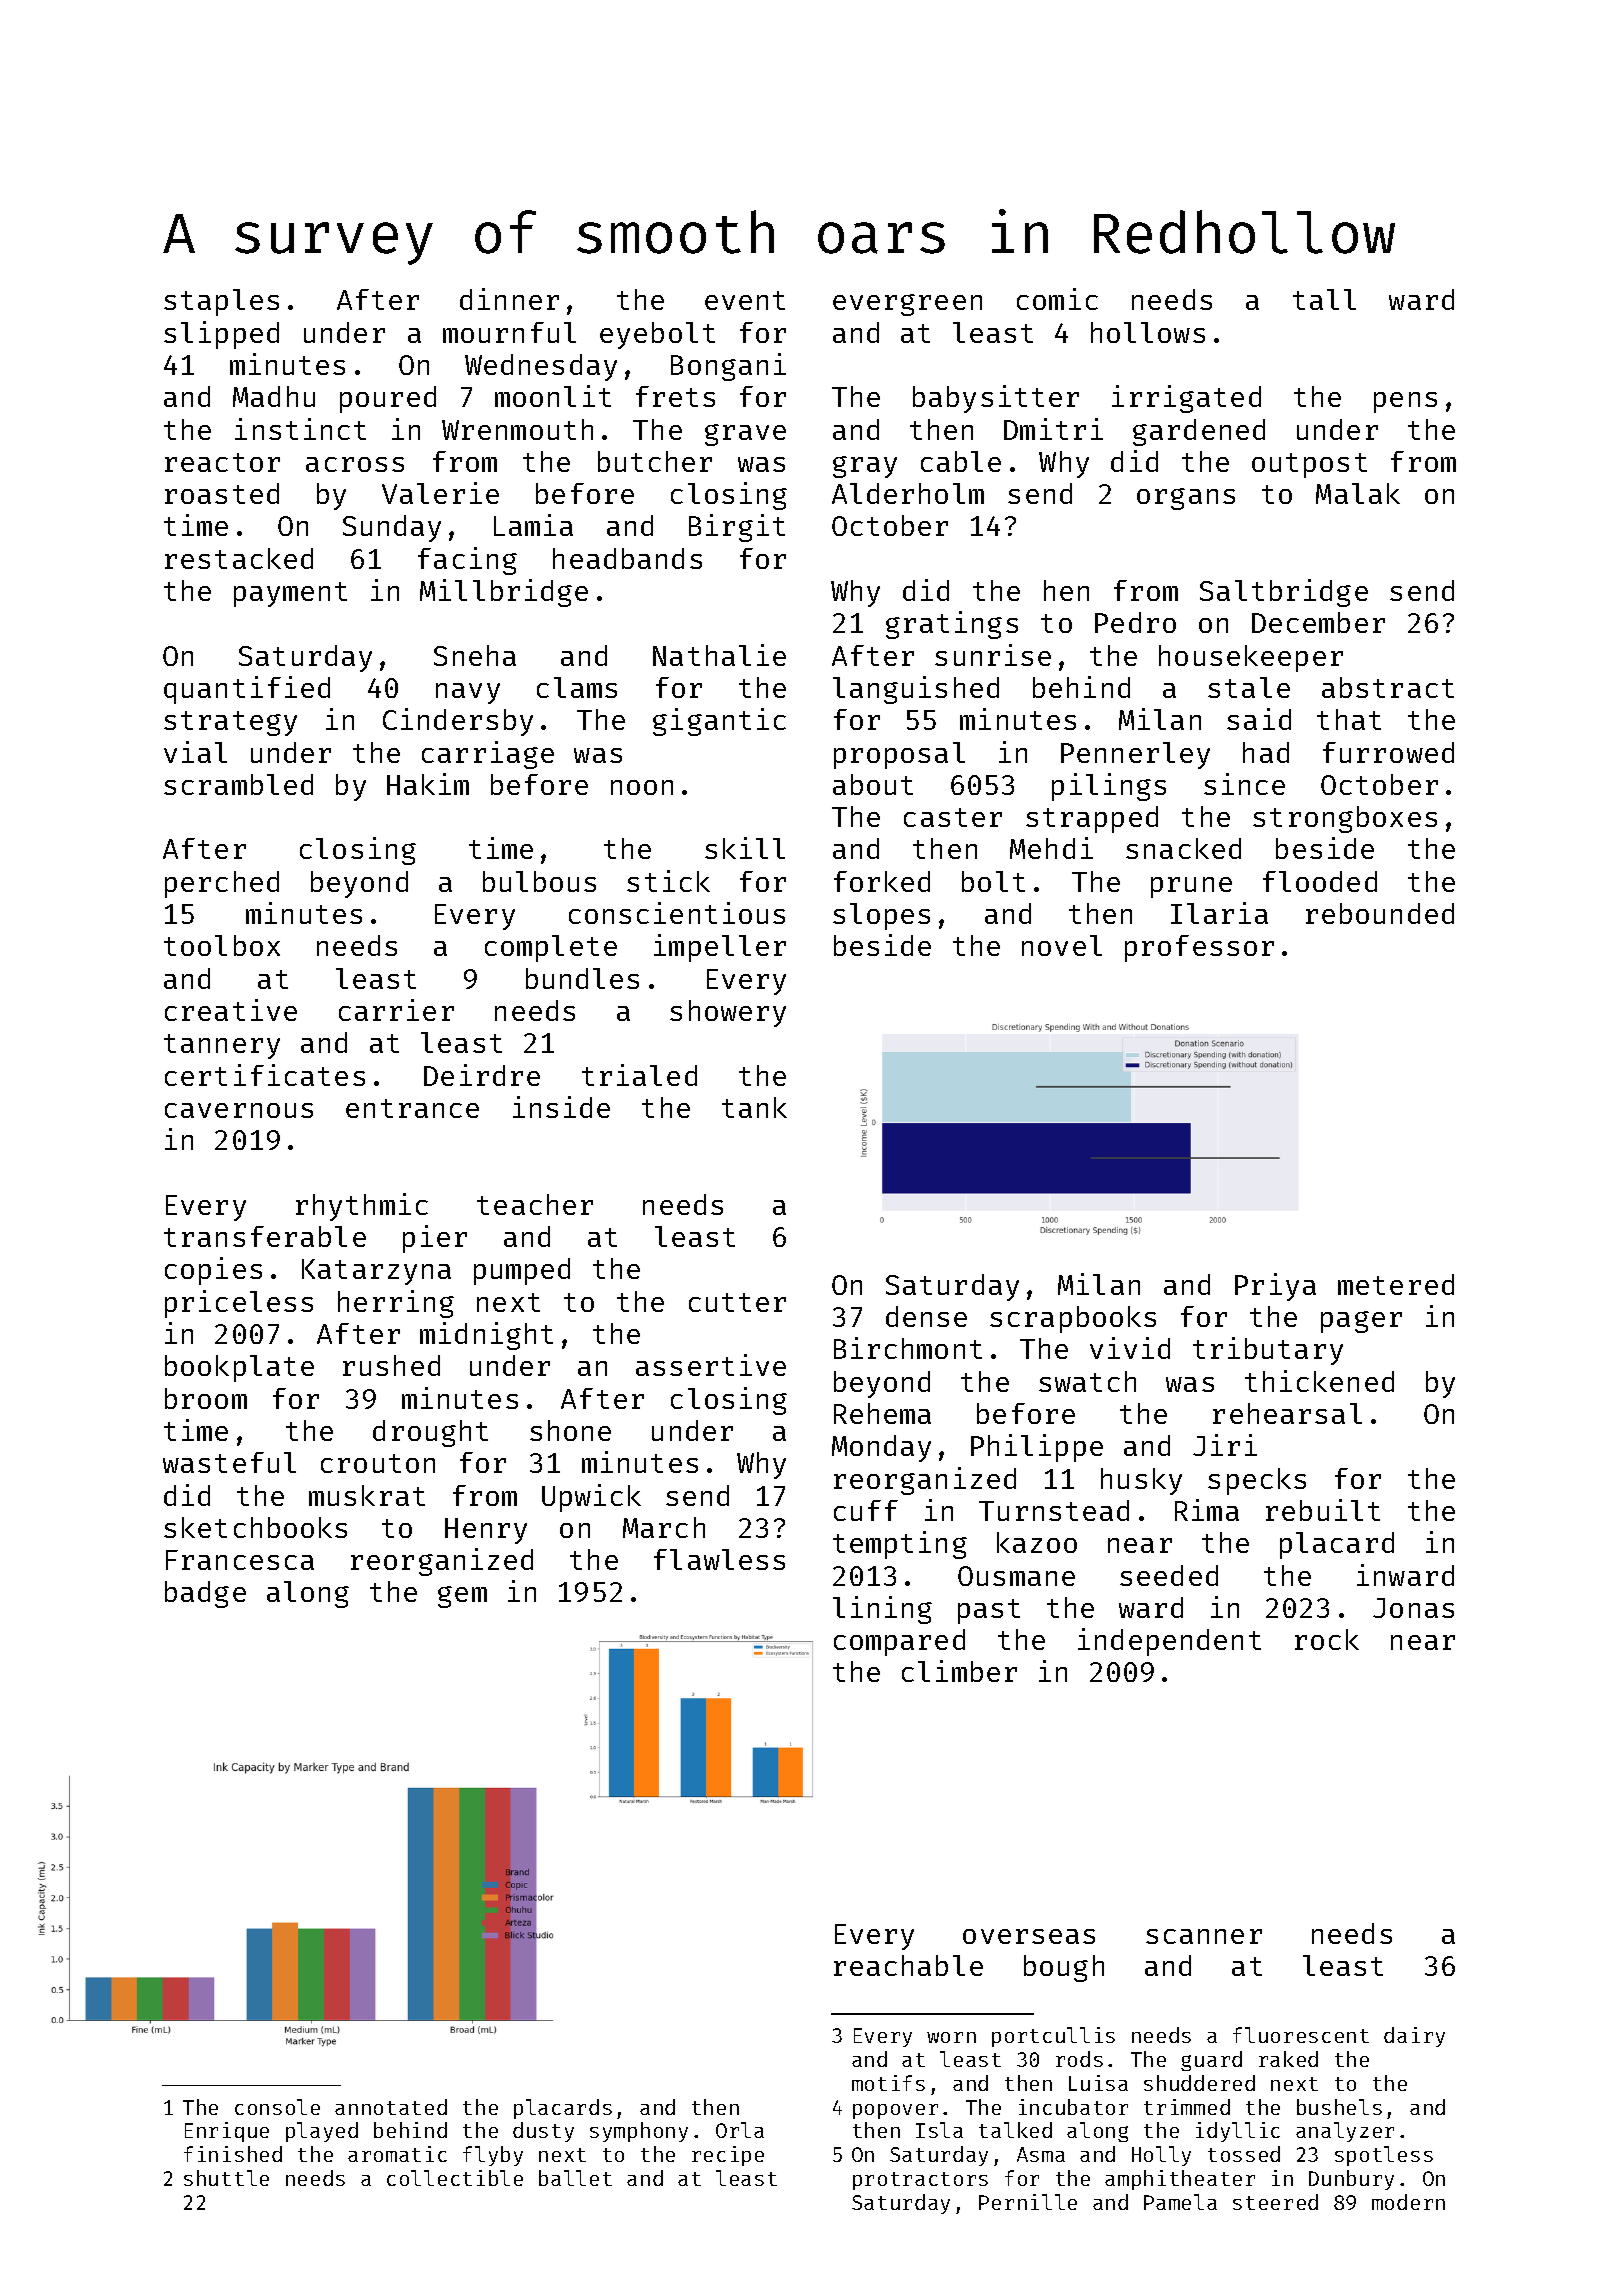 This document has height=2292, width=1620. Describe the element at coordinates (888, 2083) in the document. I see `motifs` at that location.
